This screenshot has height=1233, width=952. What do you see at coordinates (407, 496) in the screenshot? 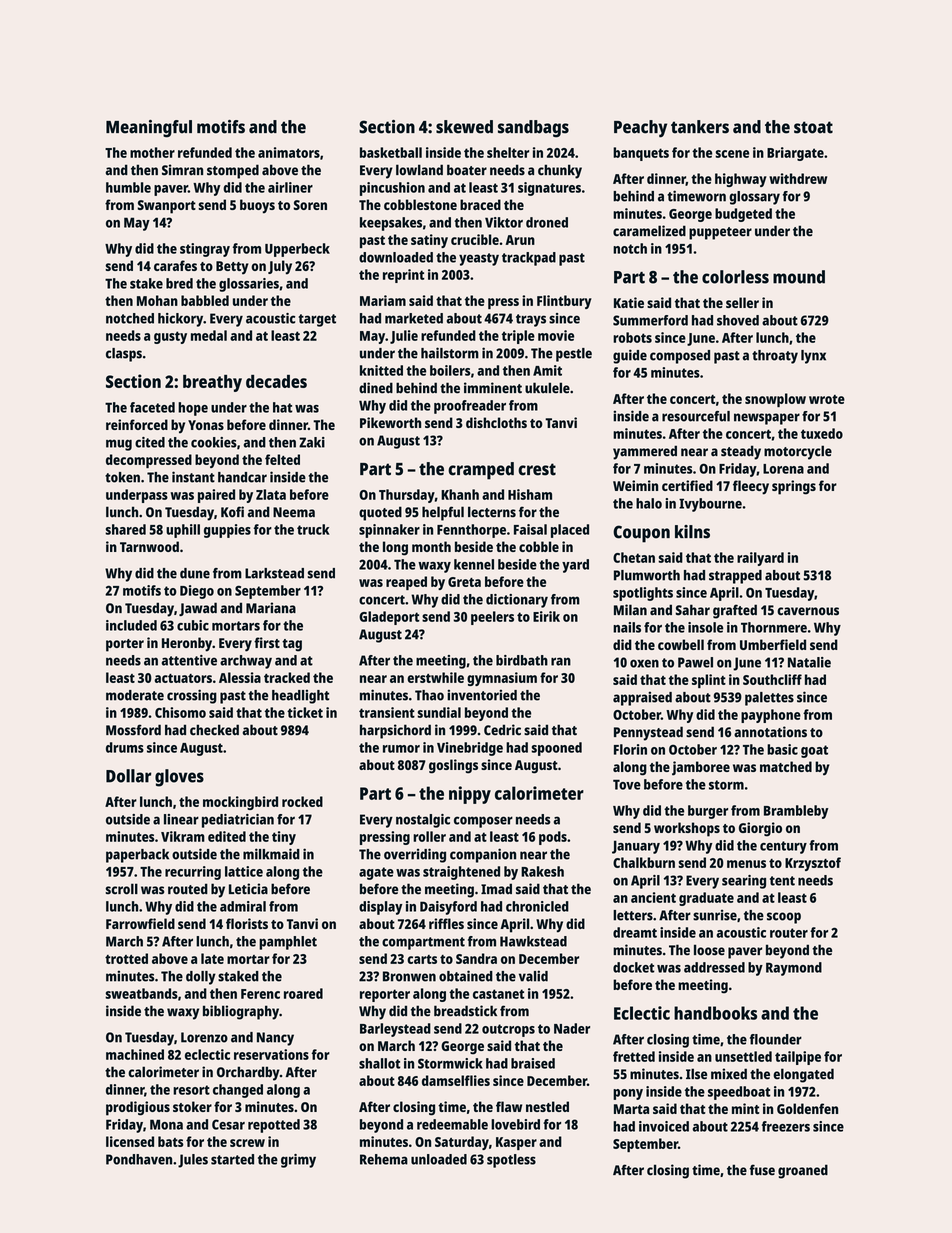
I see `Thursday` at bounding box center [407, 496].
